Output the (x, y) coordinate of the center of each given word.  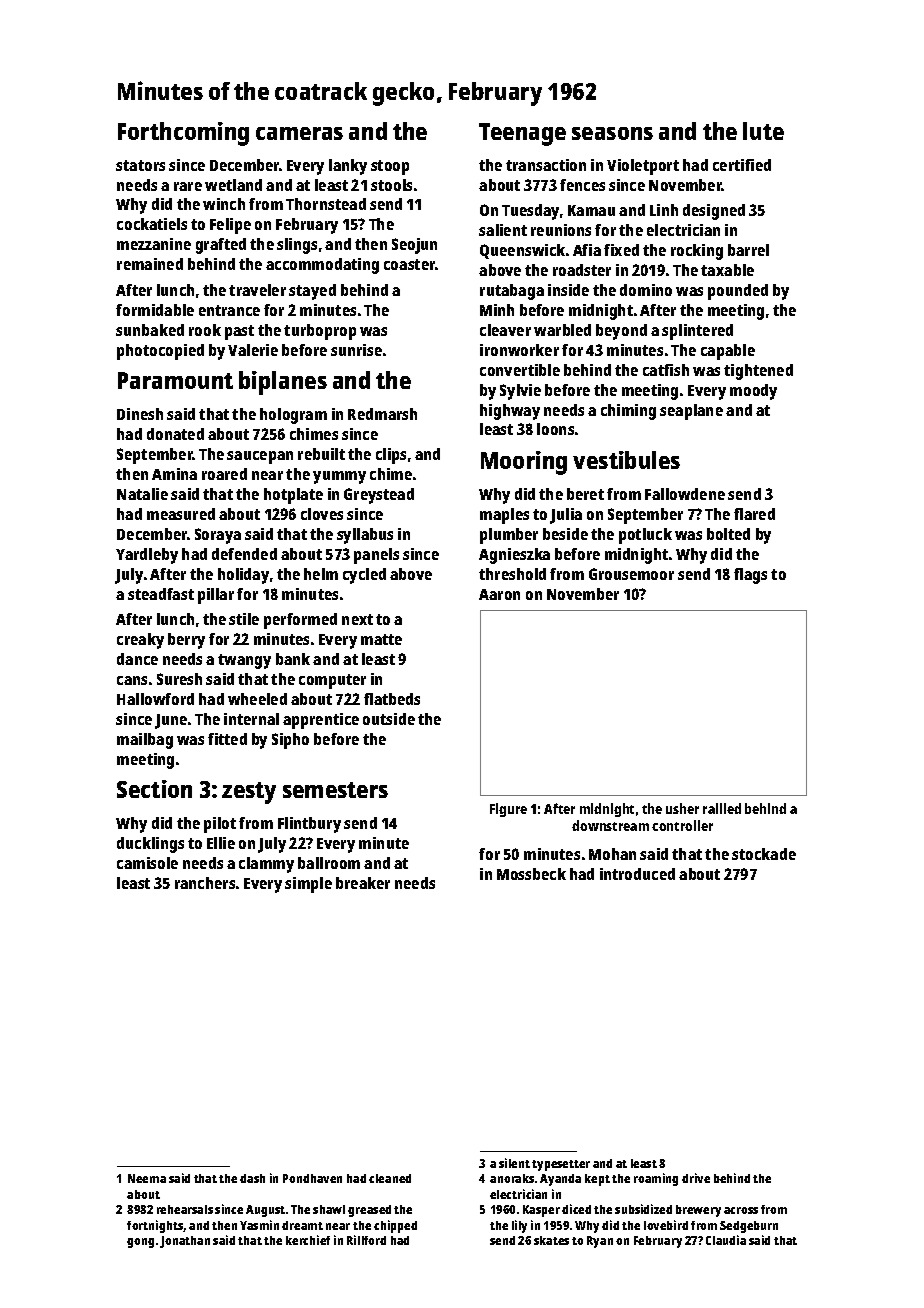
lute (763, 131)
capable (728, 352)
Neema (147, 1178)
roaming (656, 1179)
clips (391, 456)
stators (140, 165)
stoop (390, 167)
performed (300, 621)
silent (514, 1163)
